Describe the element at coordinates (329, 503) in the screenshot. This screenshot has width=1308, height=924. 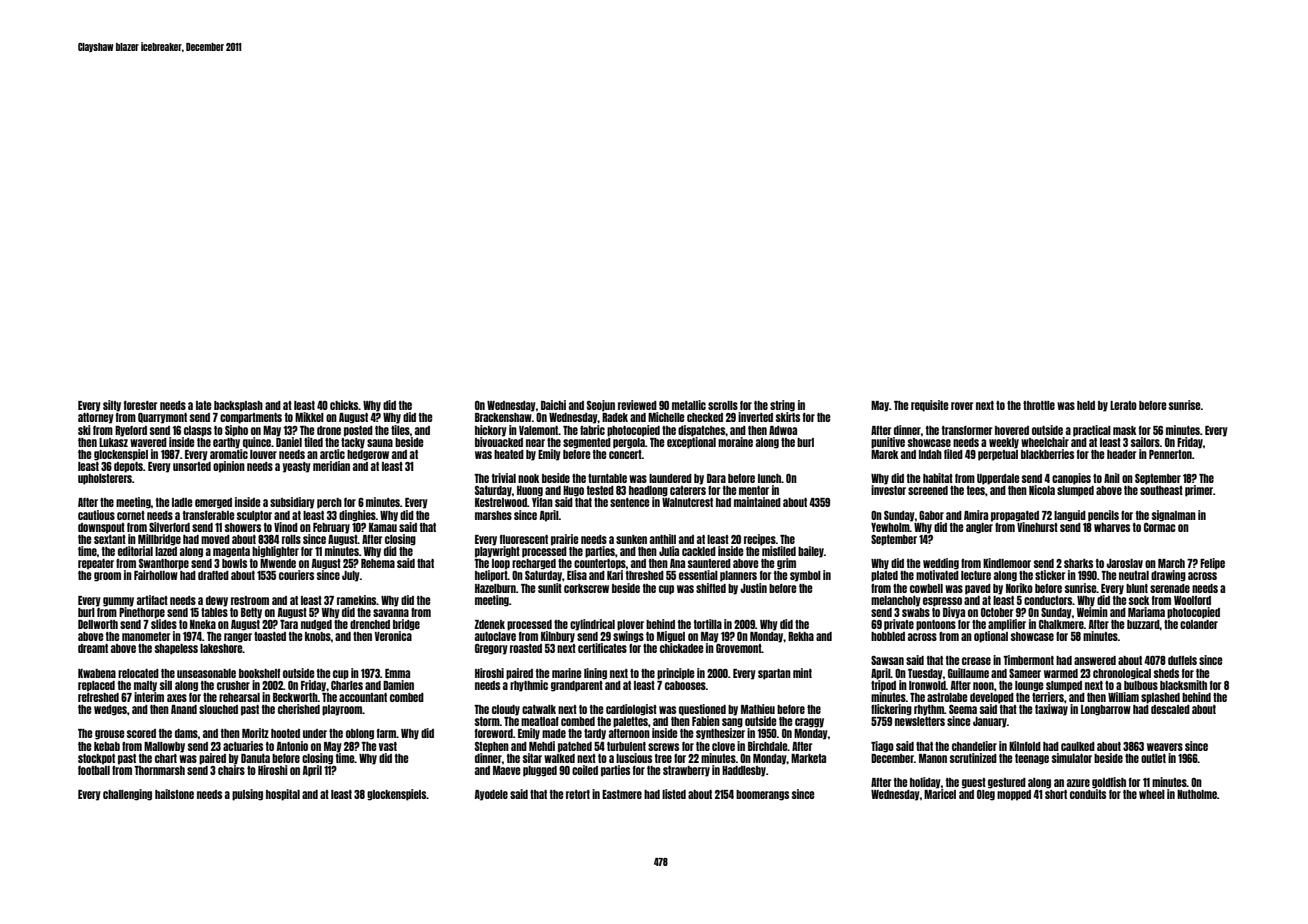
I see `perch` at that location.
